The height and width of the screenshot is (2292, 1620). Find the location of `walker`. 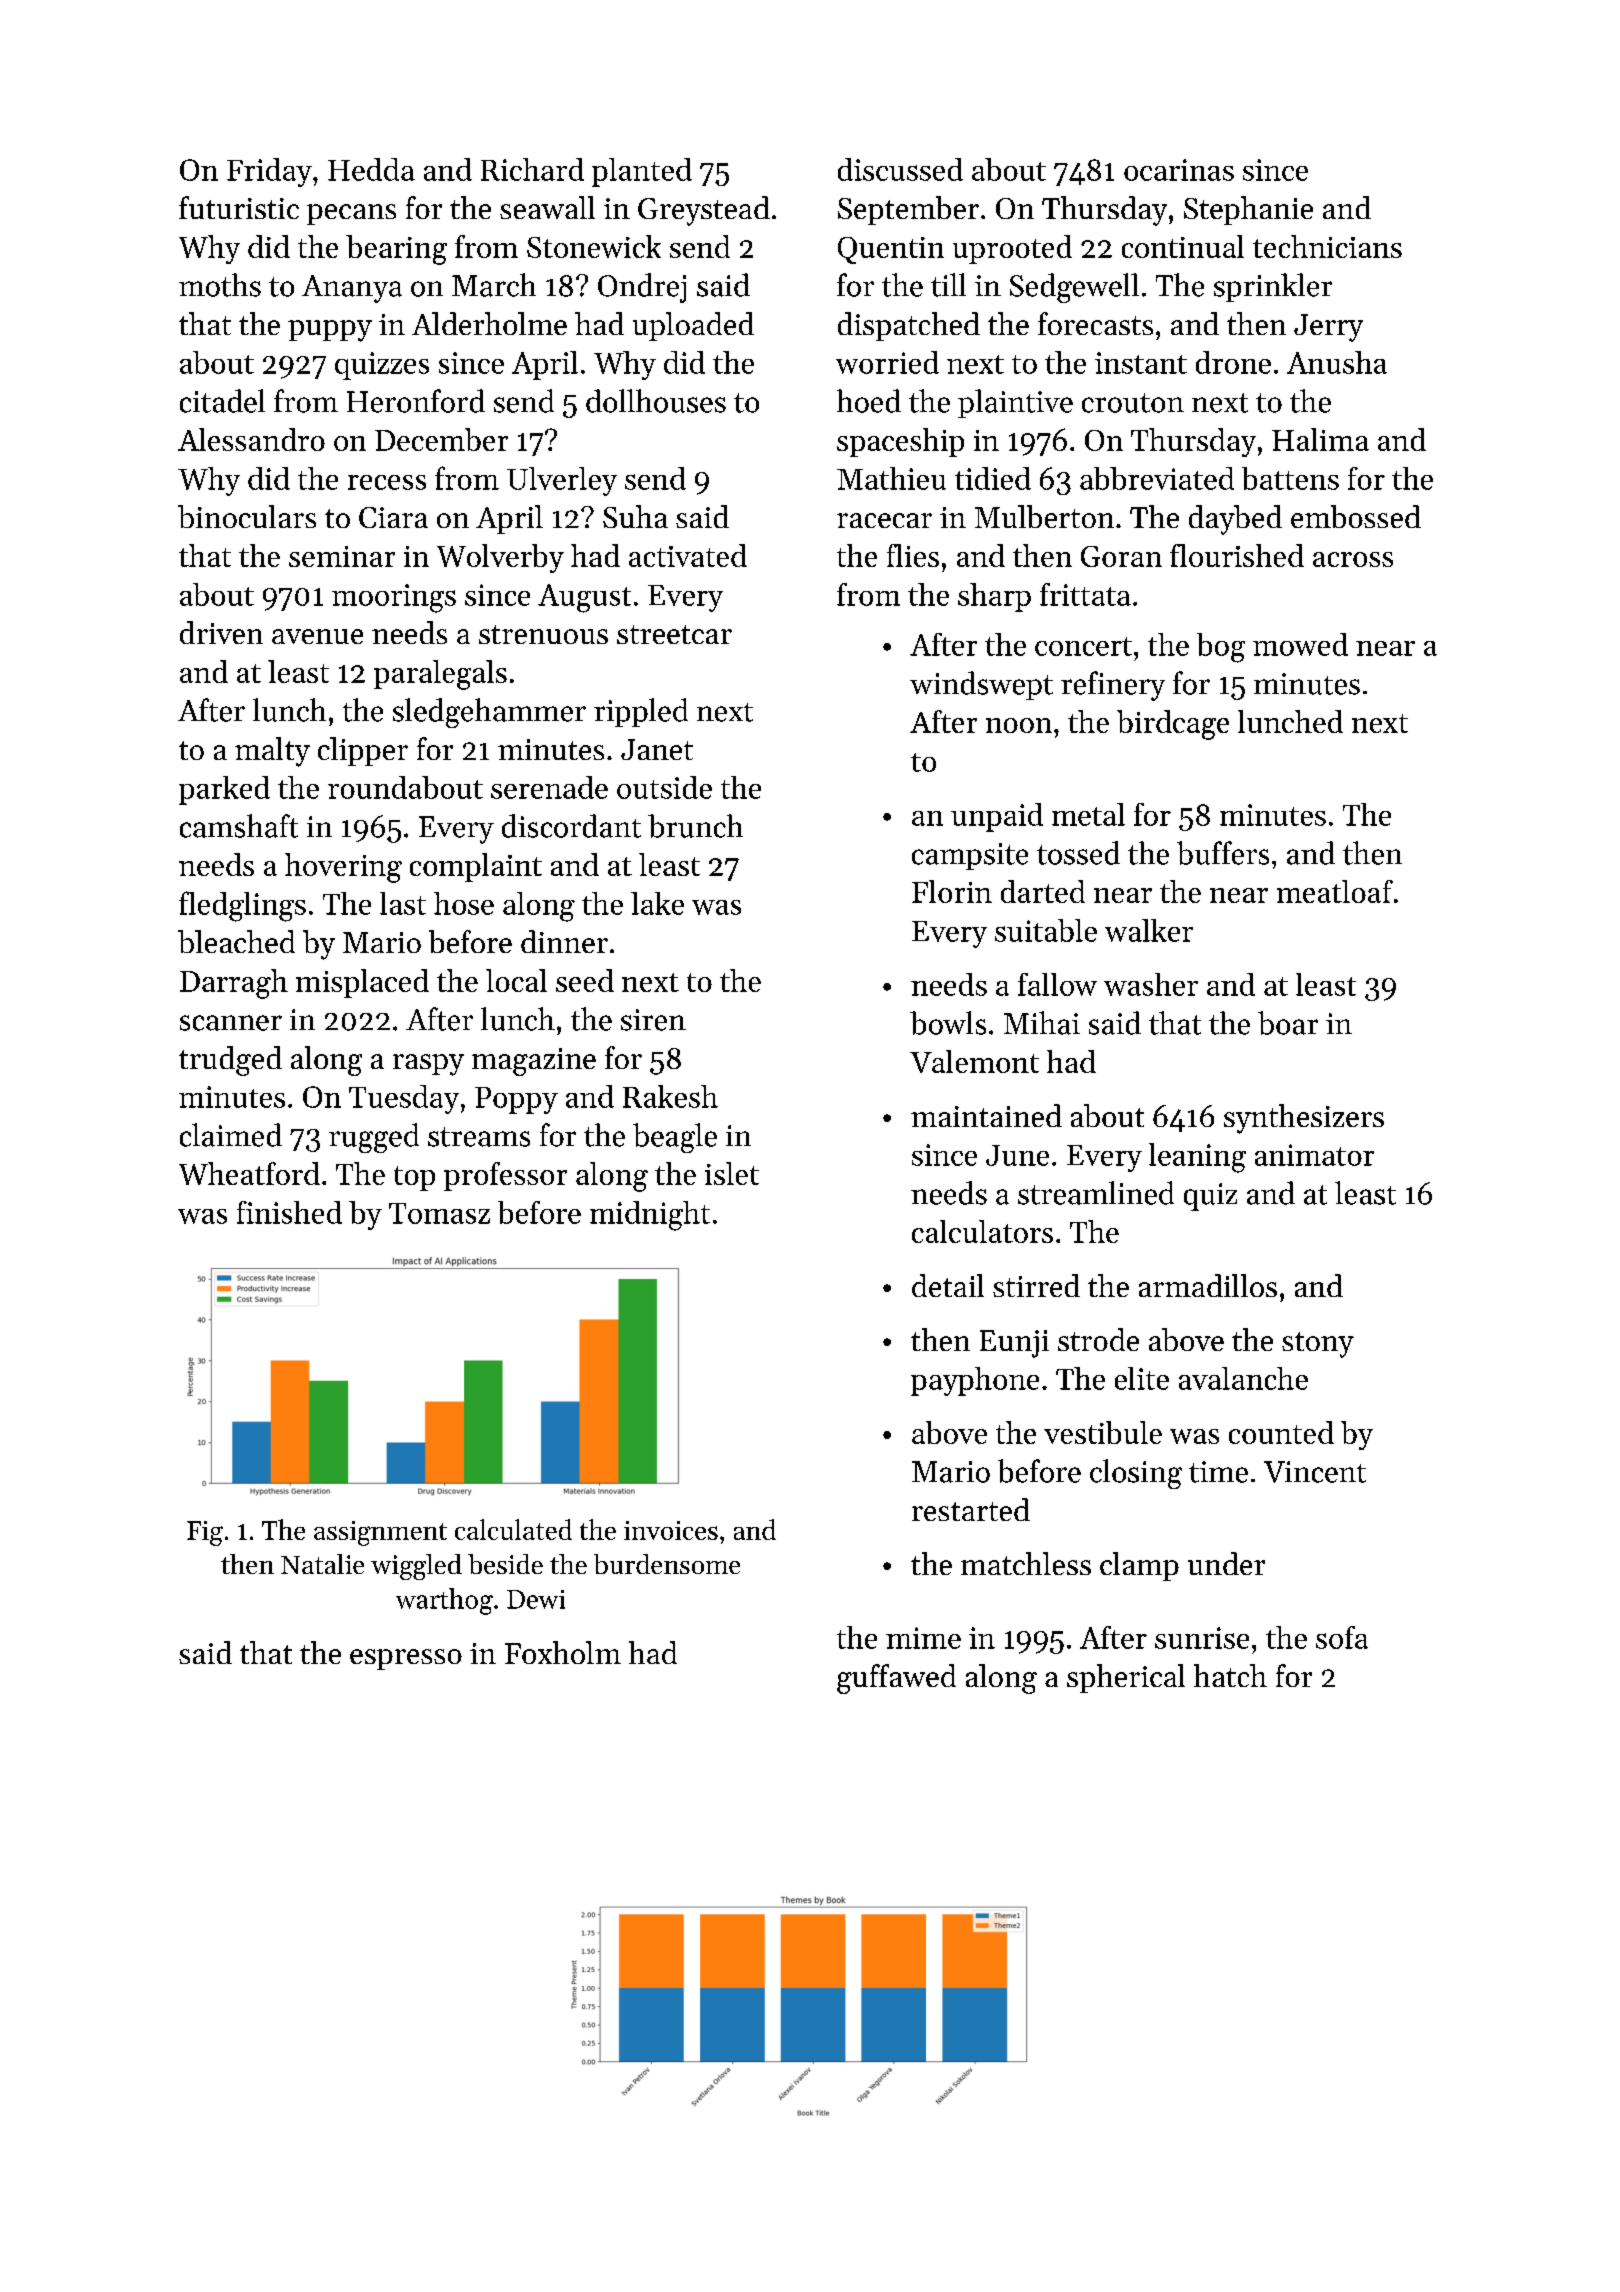

walker is located at coordinates (1149, 930).
